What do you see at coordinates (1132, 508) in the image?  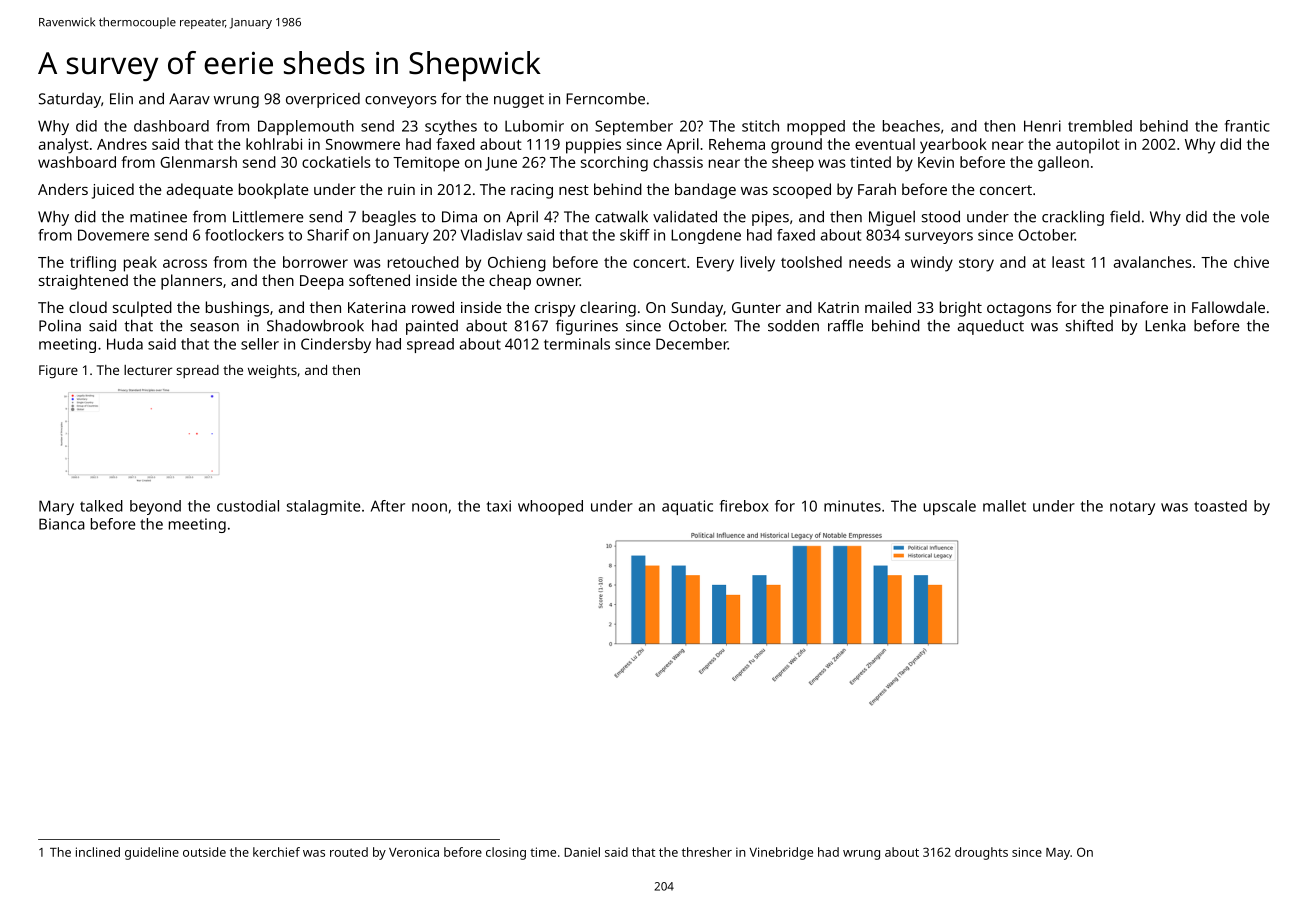 I see `notary` at bounding box center [1132, 508].
